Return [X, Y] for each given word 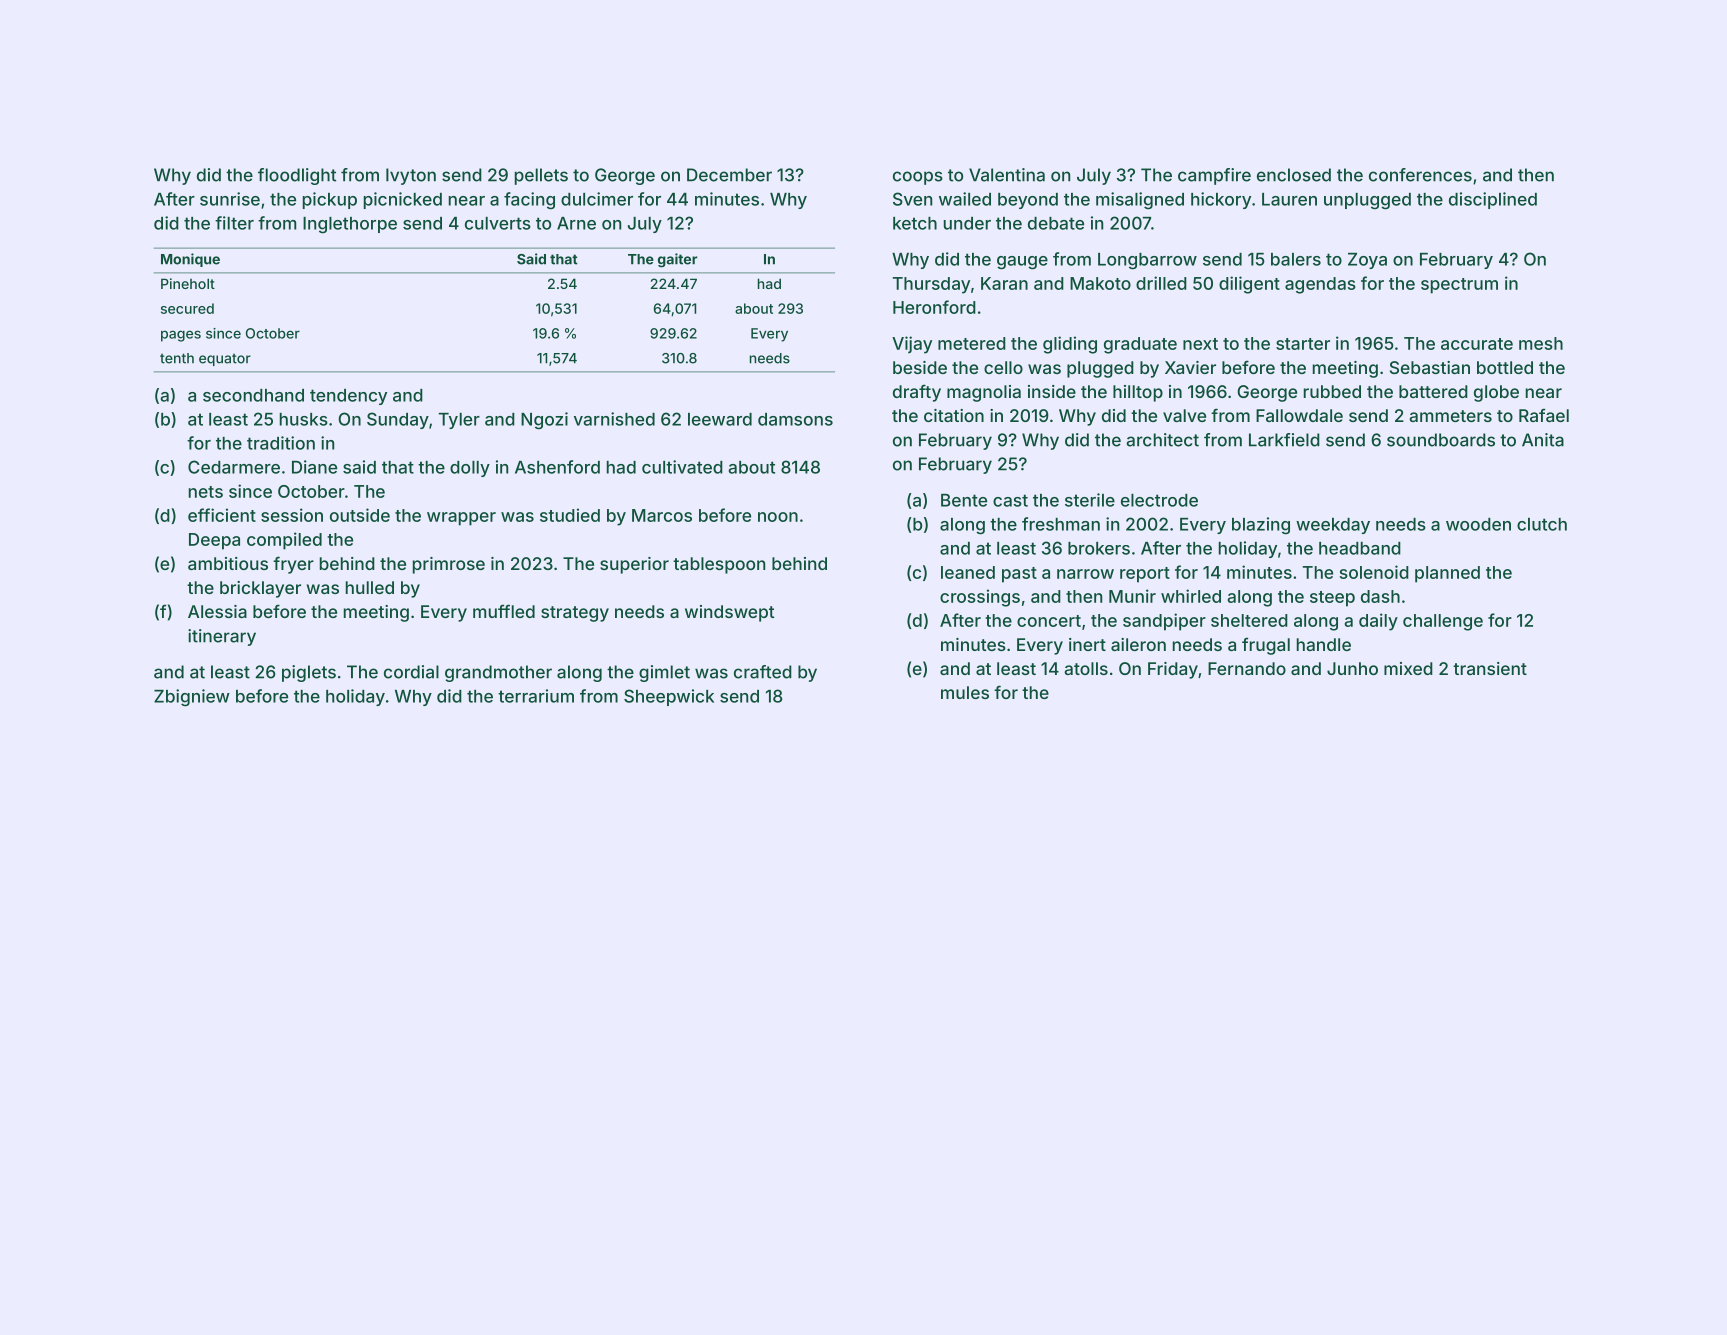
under [967, 223]
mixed [1408, 668]
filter [234, 223]
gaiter [678, 260]
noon [778, 517]
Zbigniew [192, 698]
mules [965, 692]
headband [1360, 548]
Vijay [912, 345]
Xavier [1190, 367]
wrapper [461, 519]
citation [954, 415]
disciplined [1493, 200]
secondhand [253, 395]
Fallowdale [1299, 415]
